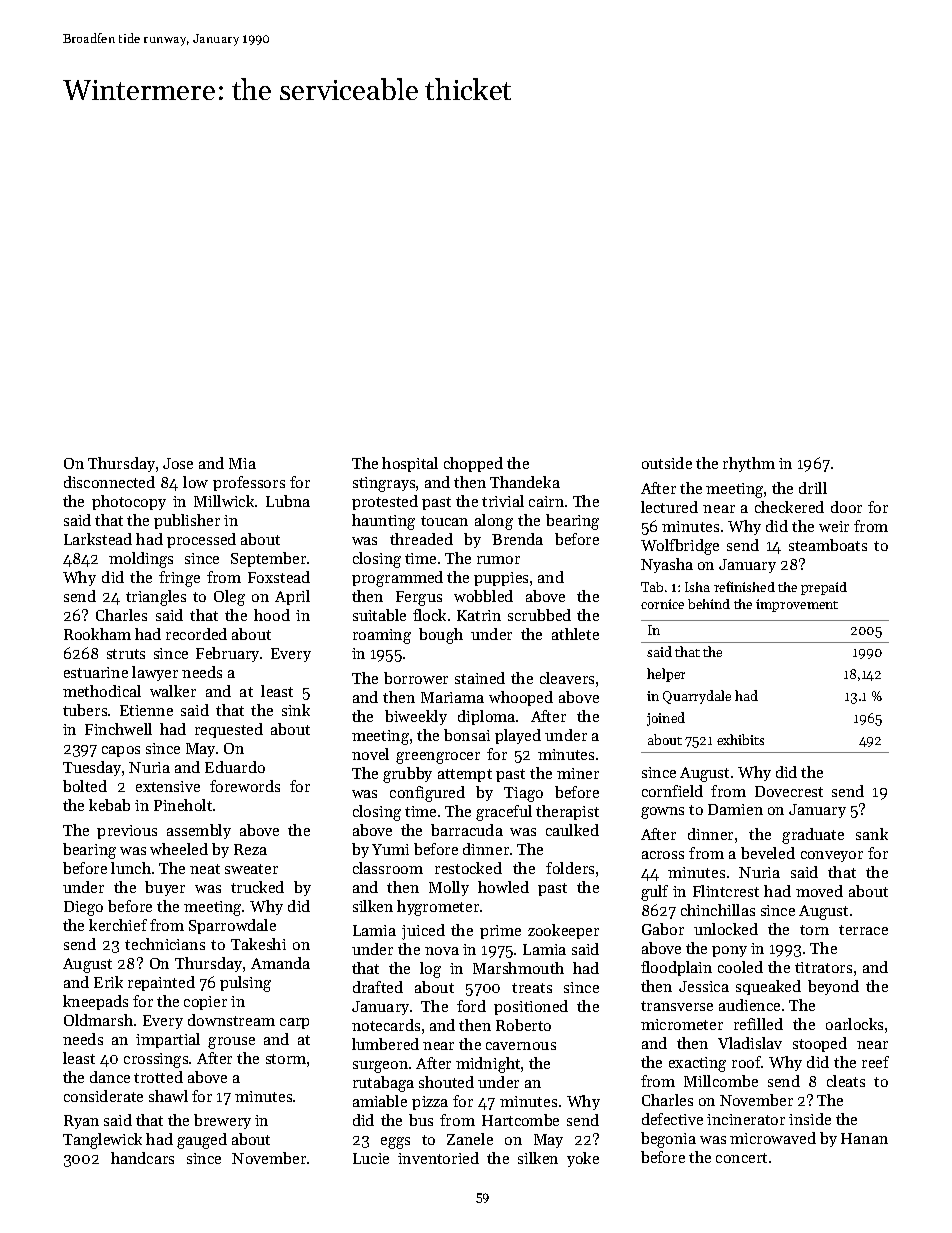  What do you see at coordinates (385, 502) in the page?
I see `protested` at bounding box center [385, 502].
